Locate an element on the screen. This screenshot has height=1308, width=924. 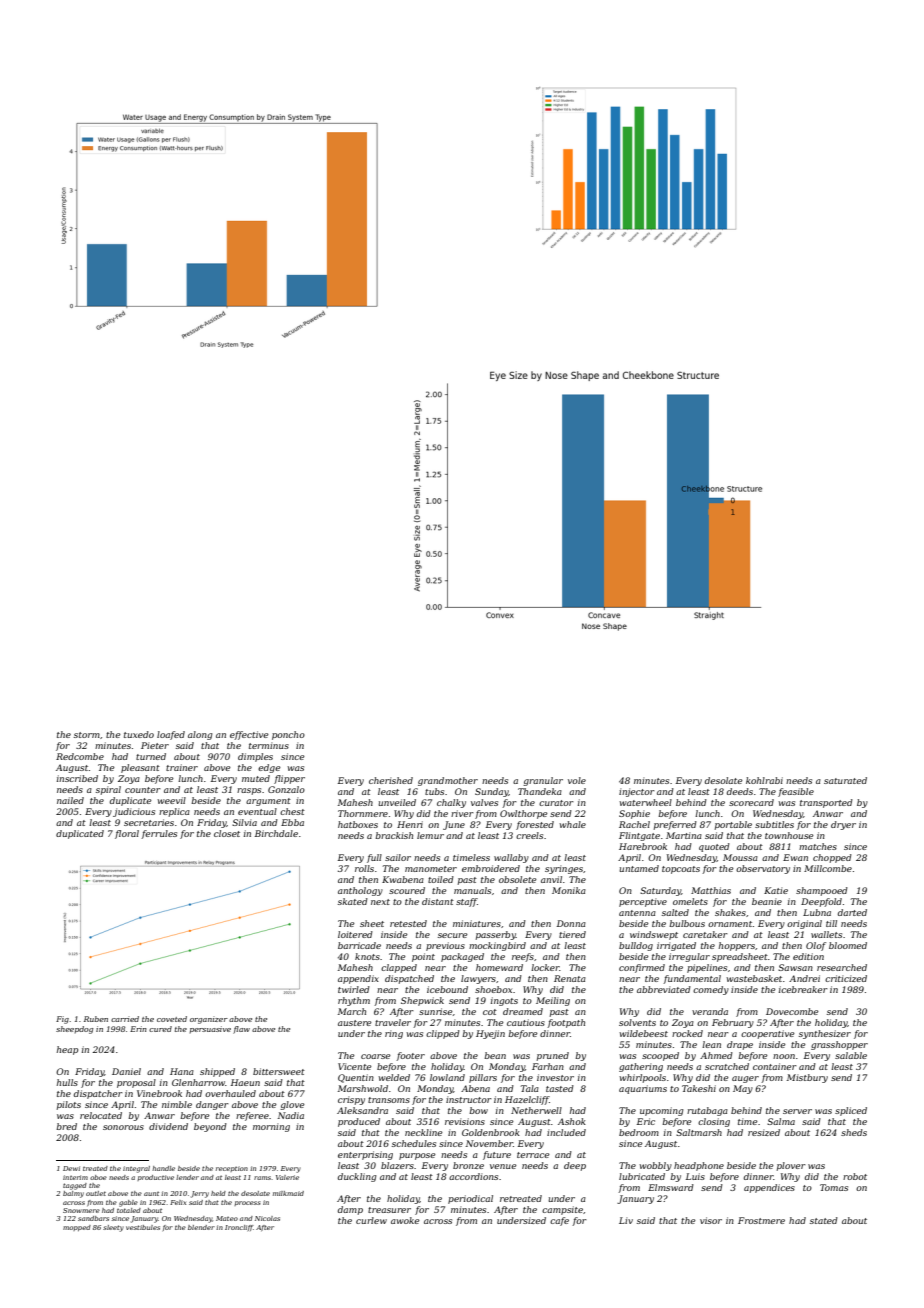
loitered is located at coordinates (355, 934).
